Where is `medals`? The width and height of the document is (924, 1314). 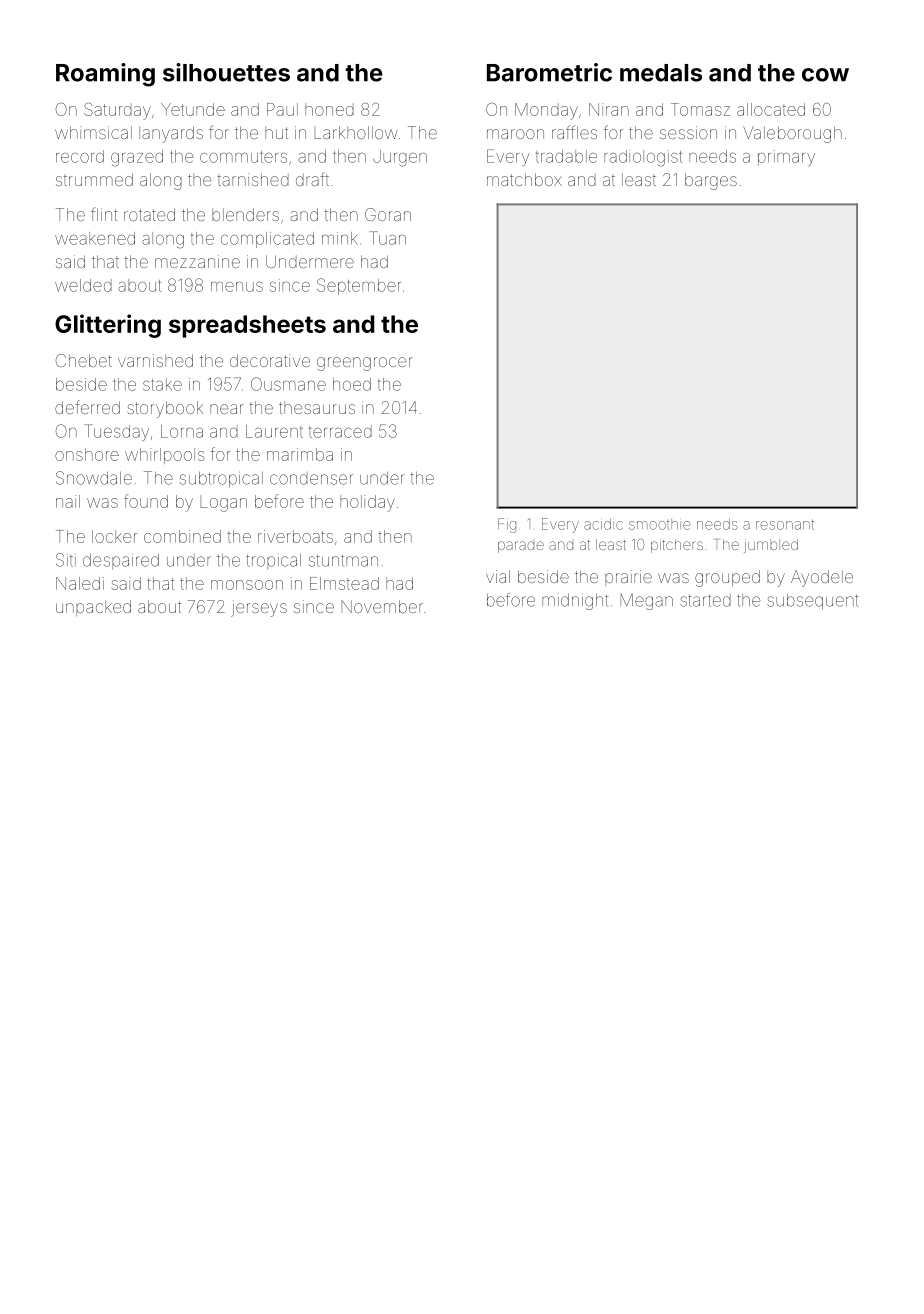 medals is located at coordinates (661, 73).
